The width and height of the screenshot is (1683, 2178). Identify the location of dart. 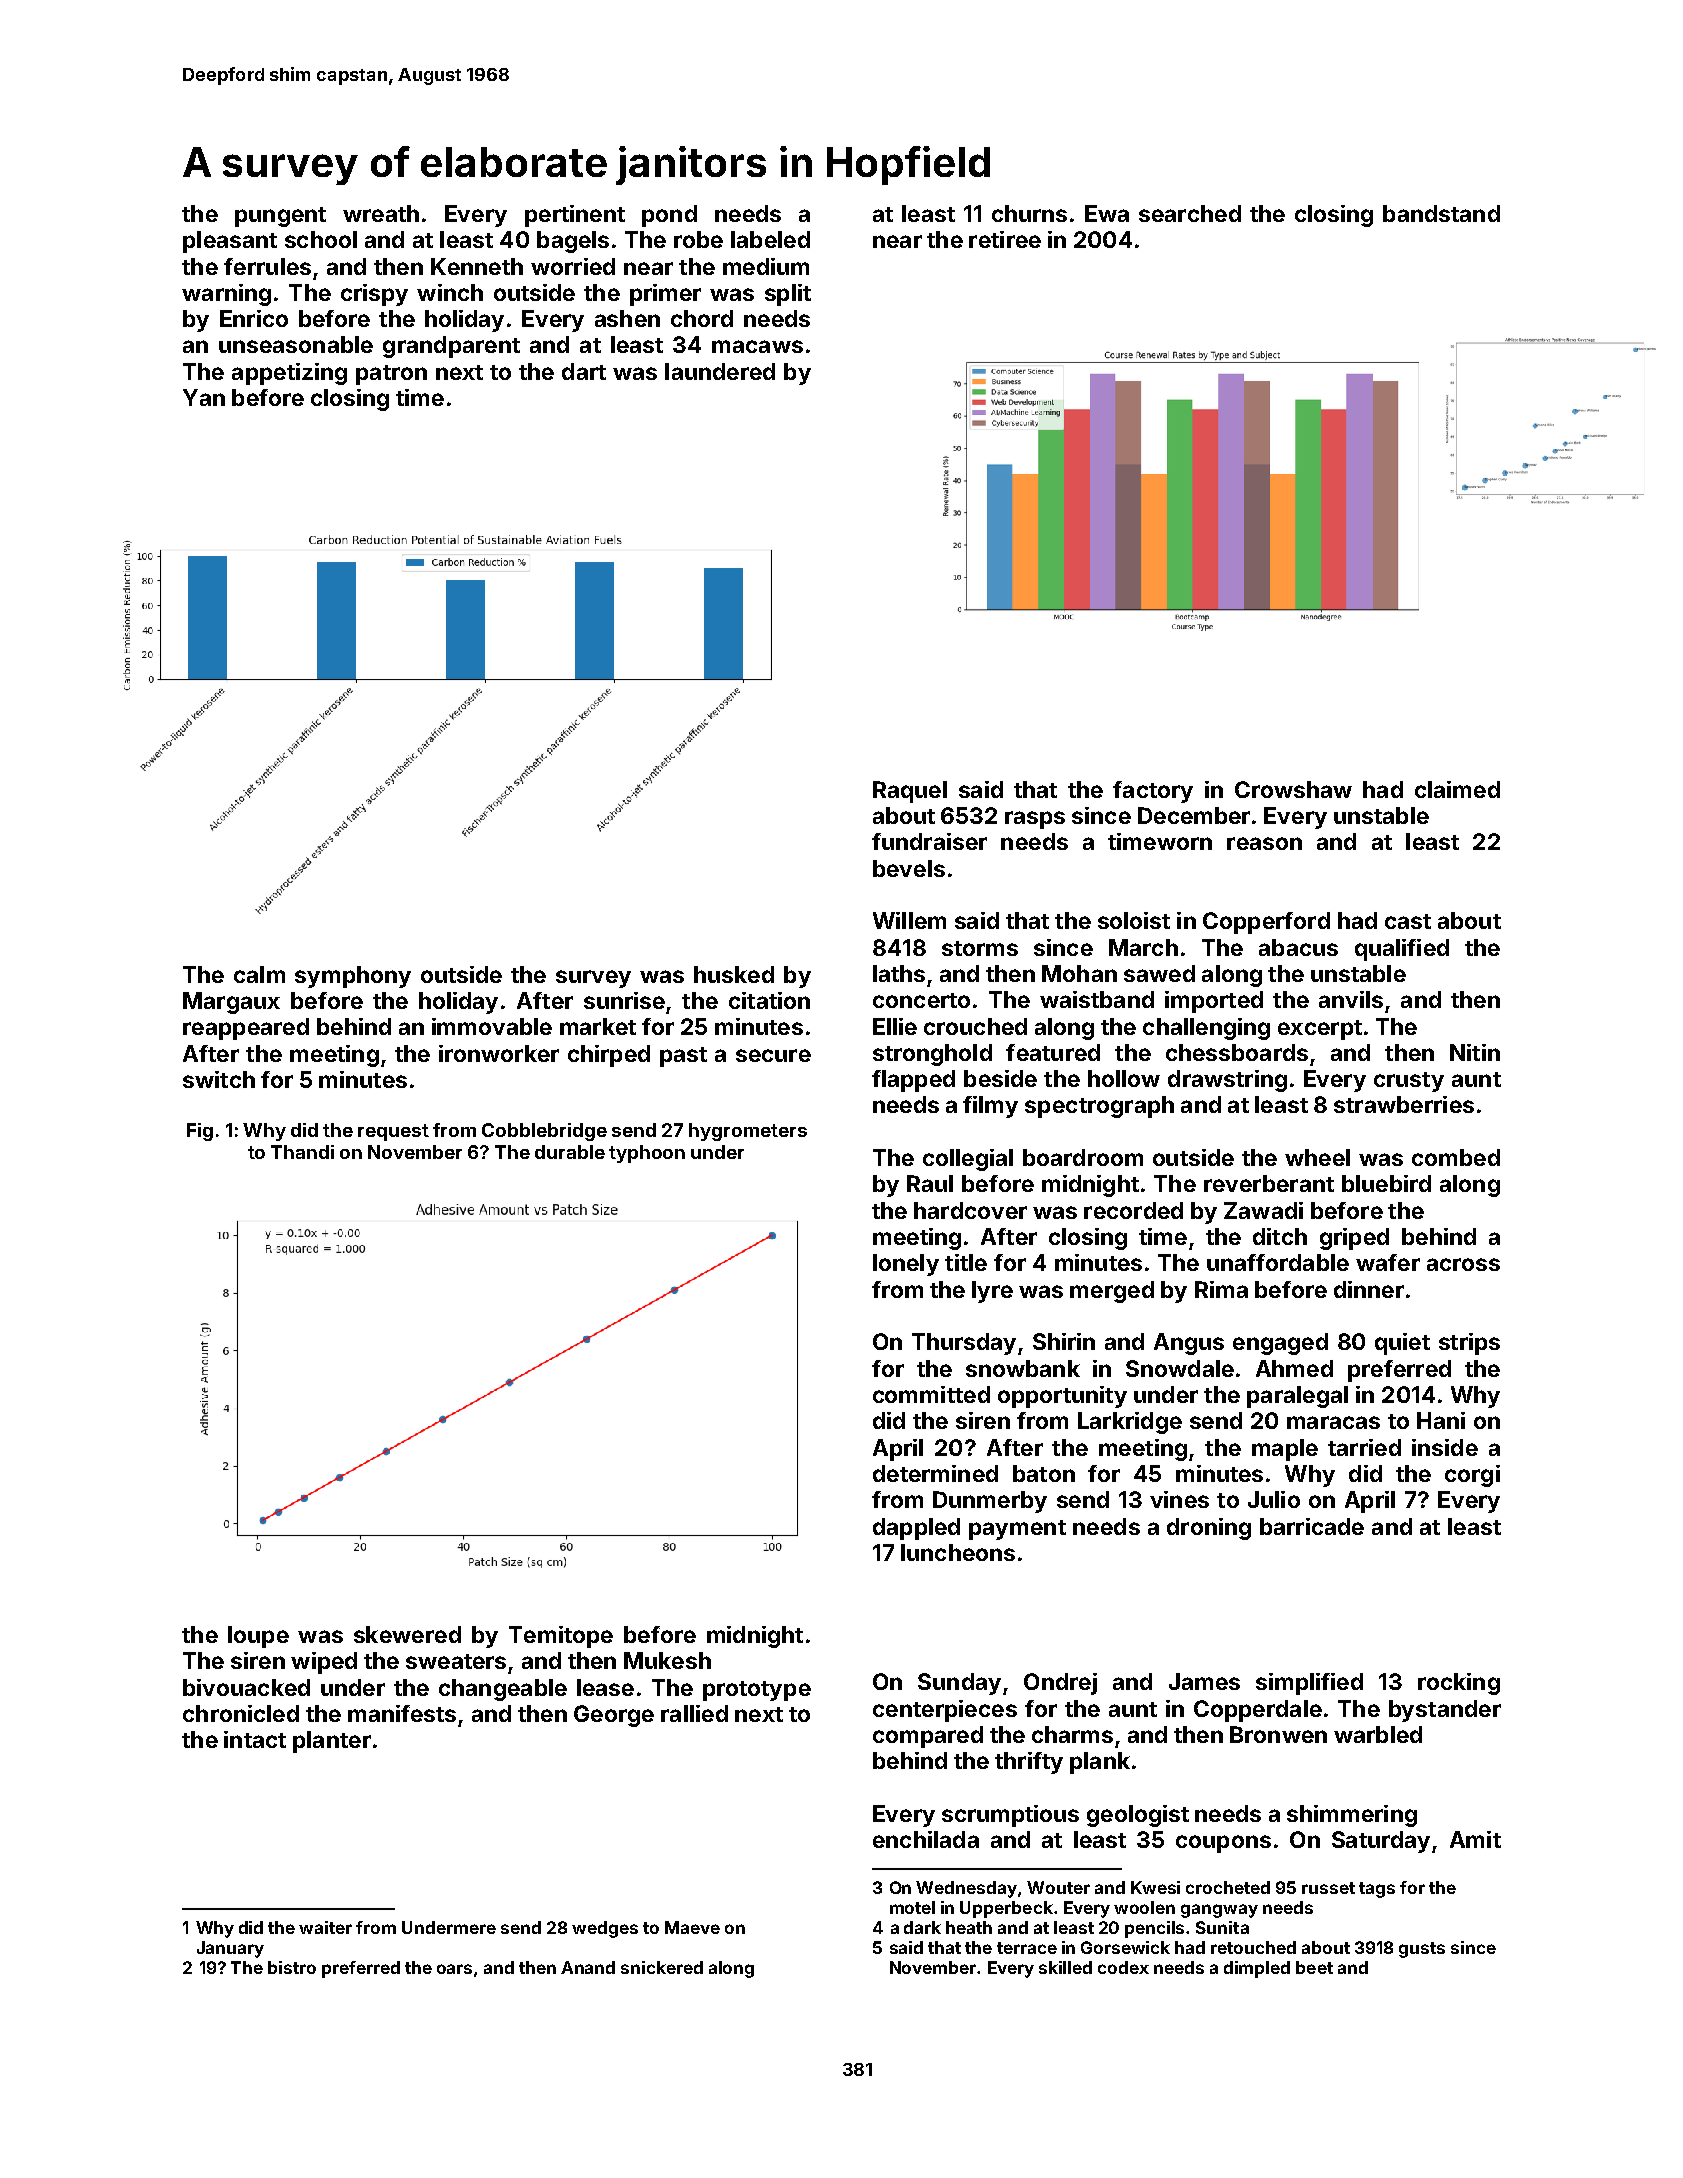
(584, 371).
